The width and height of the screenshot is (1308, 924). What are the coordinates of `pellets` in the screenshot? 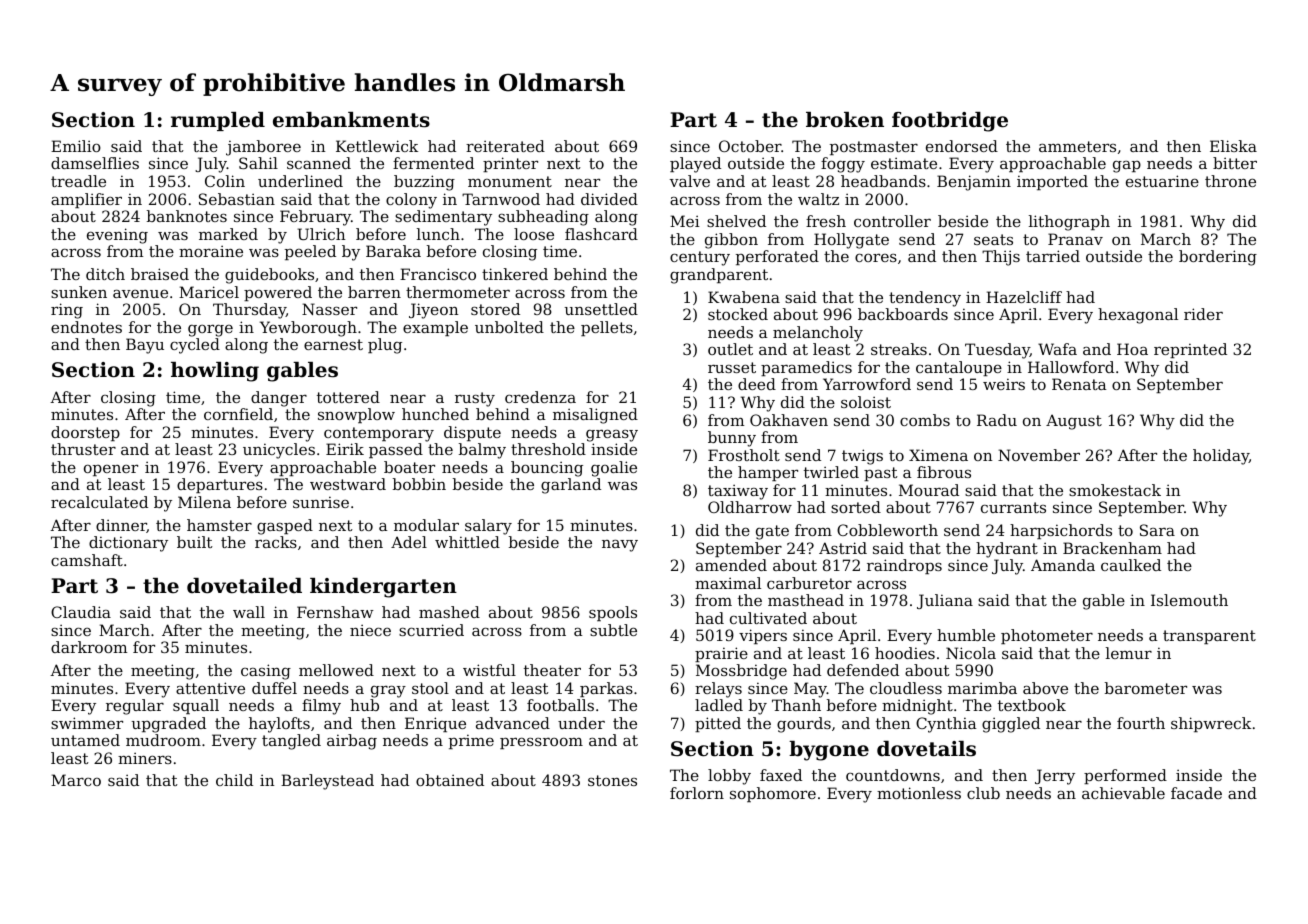 It's located at (607, 328).
